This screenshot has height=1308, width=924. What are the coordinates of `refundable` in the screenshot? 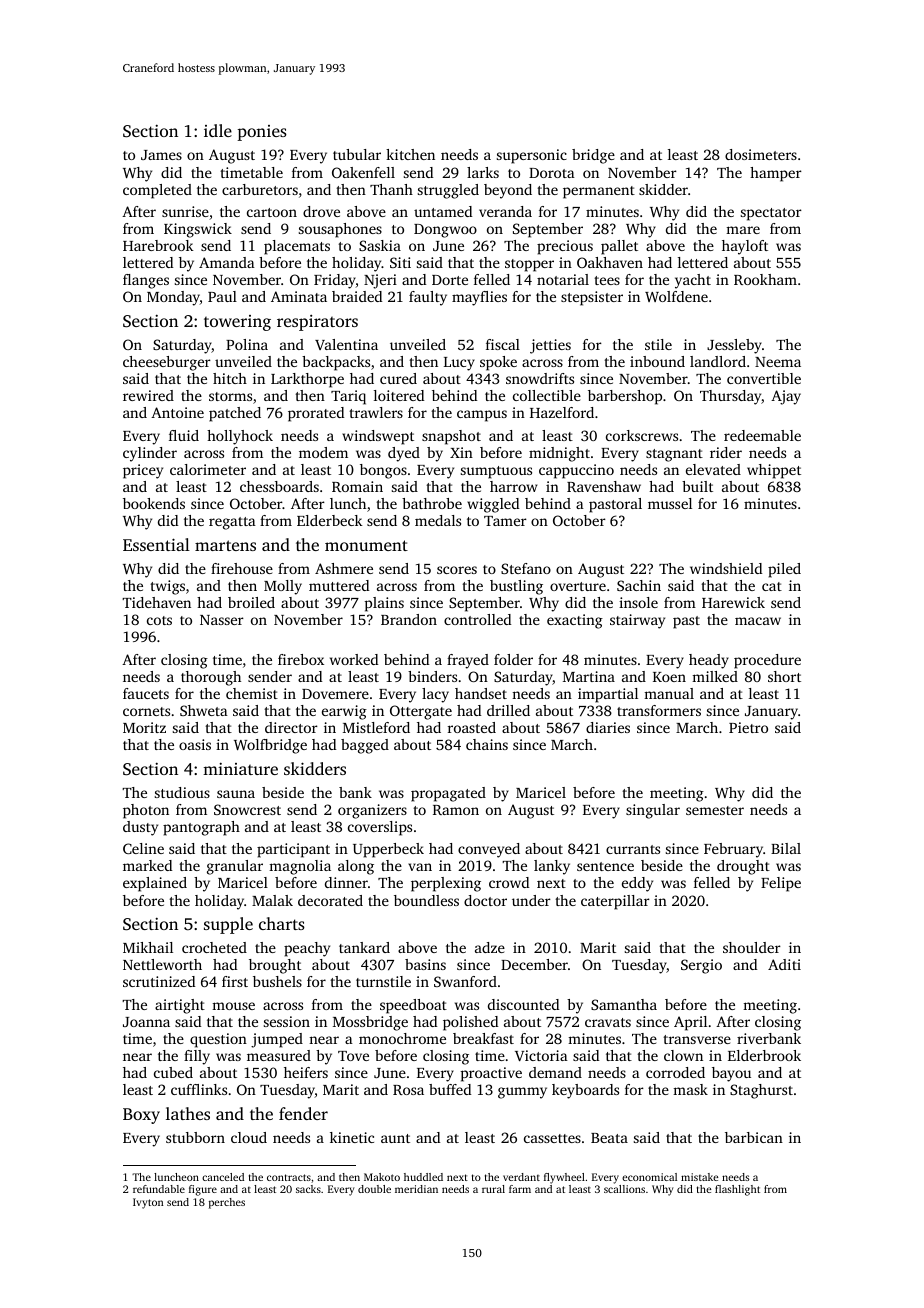 It's located at (159, 1189).
